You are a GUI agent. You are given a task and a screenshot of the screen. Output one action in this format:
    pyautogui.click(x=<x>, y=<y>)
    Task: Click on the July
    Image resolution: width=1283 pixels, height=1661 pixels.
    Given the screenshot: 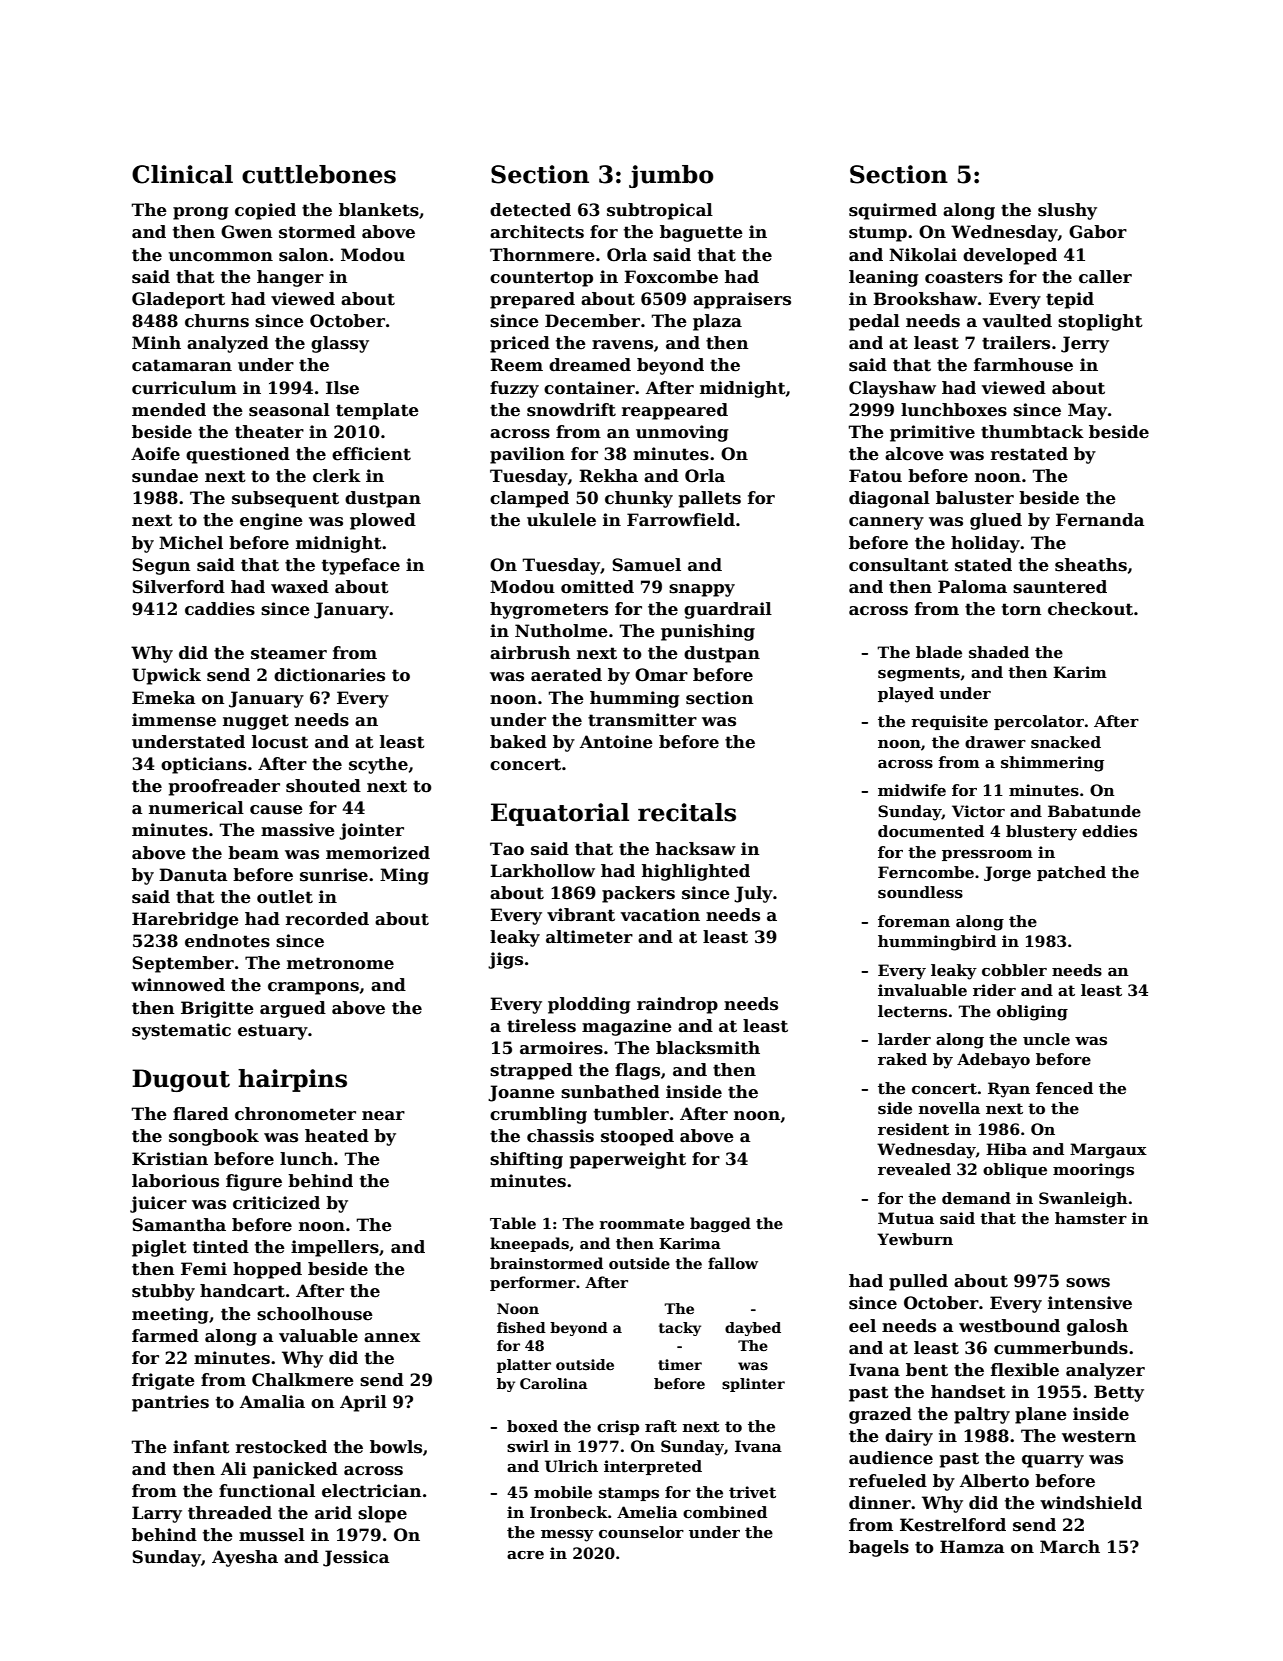 What is the action you would take?
    pyautogui.click(x=753, y=894)
